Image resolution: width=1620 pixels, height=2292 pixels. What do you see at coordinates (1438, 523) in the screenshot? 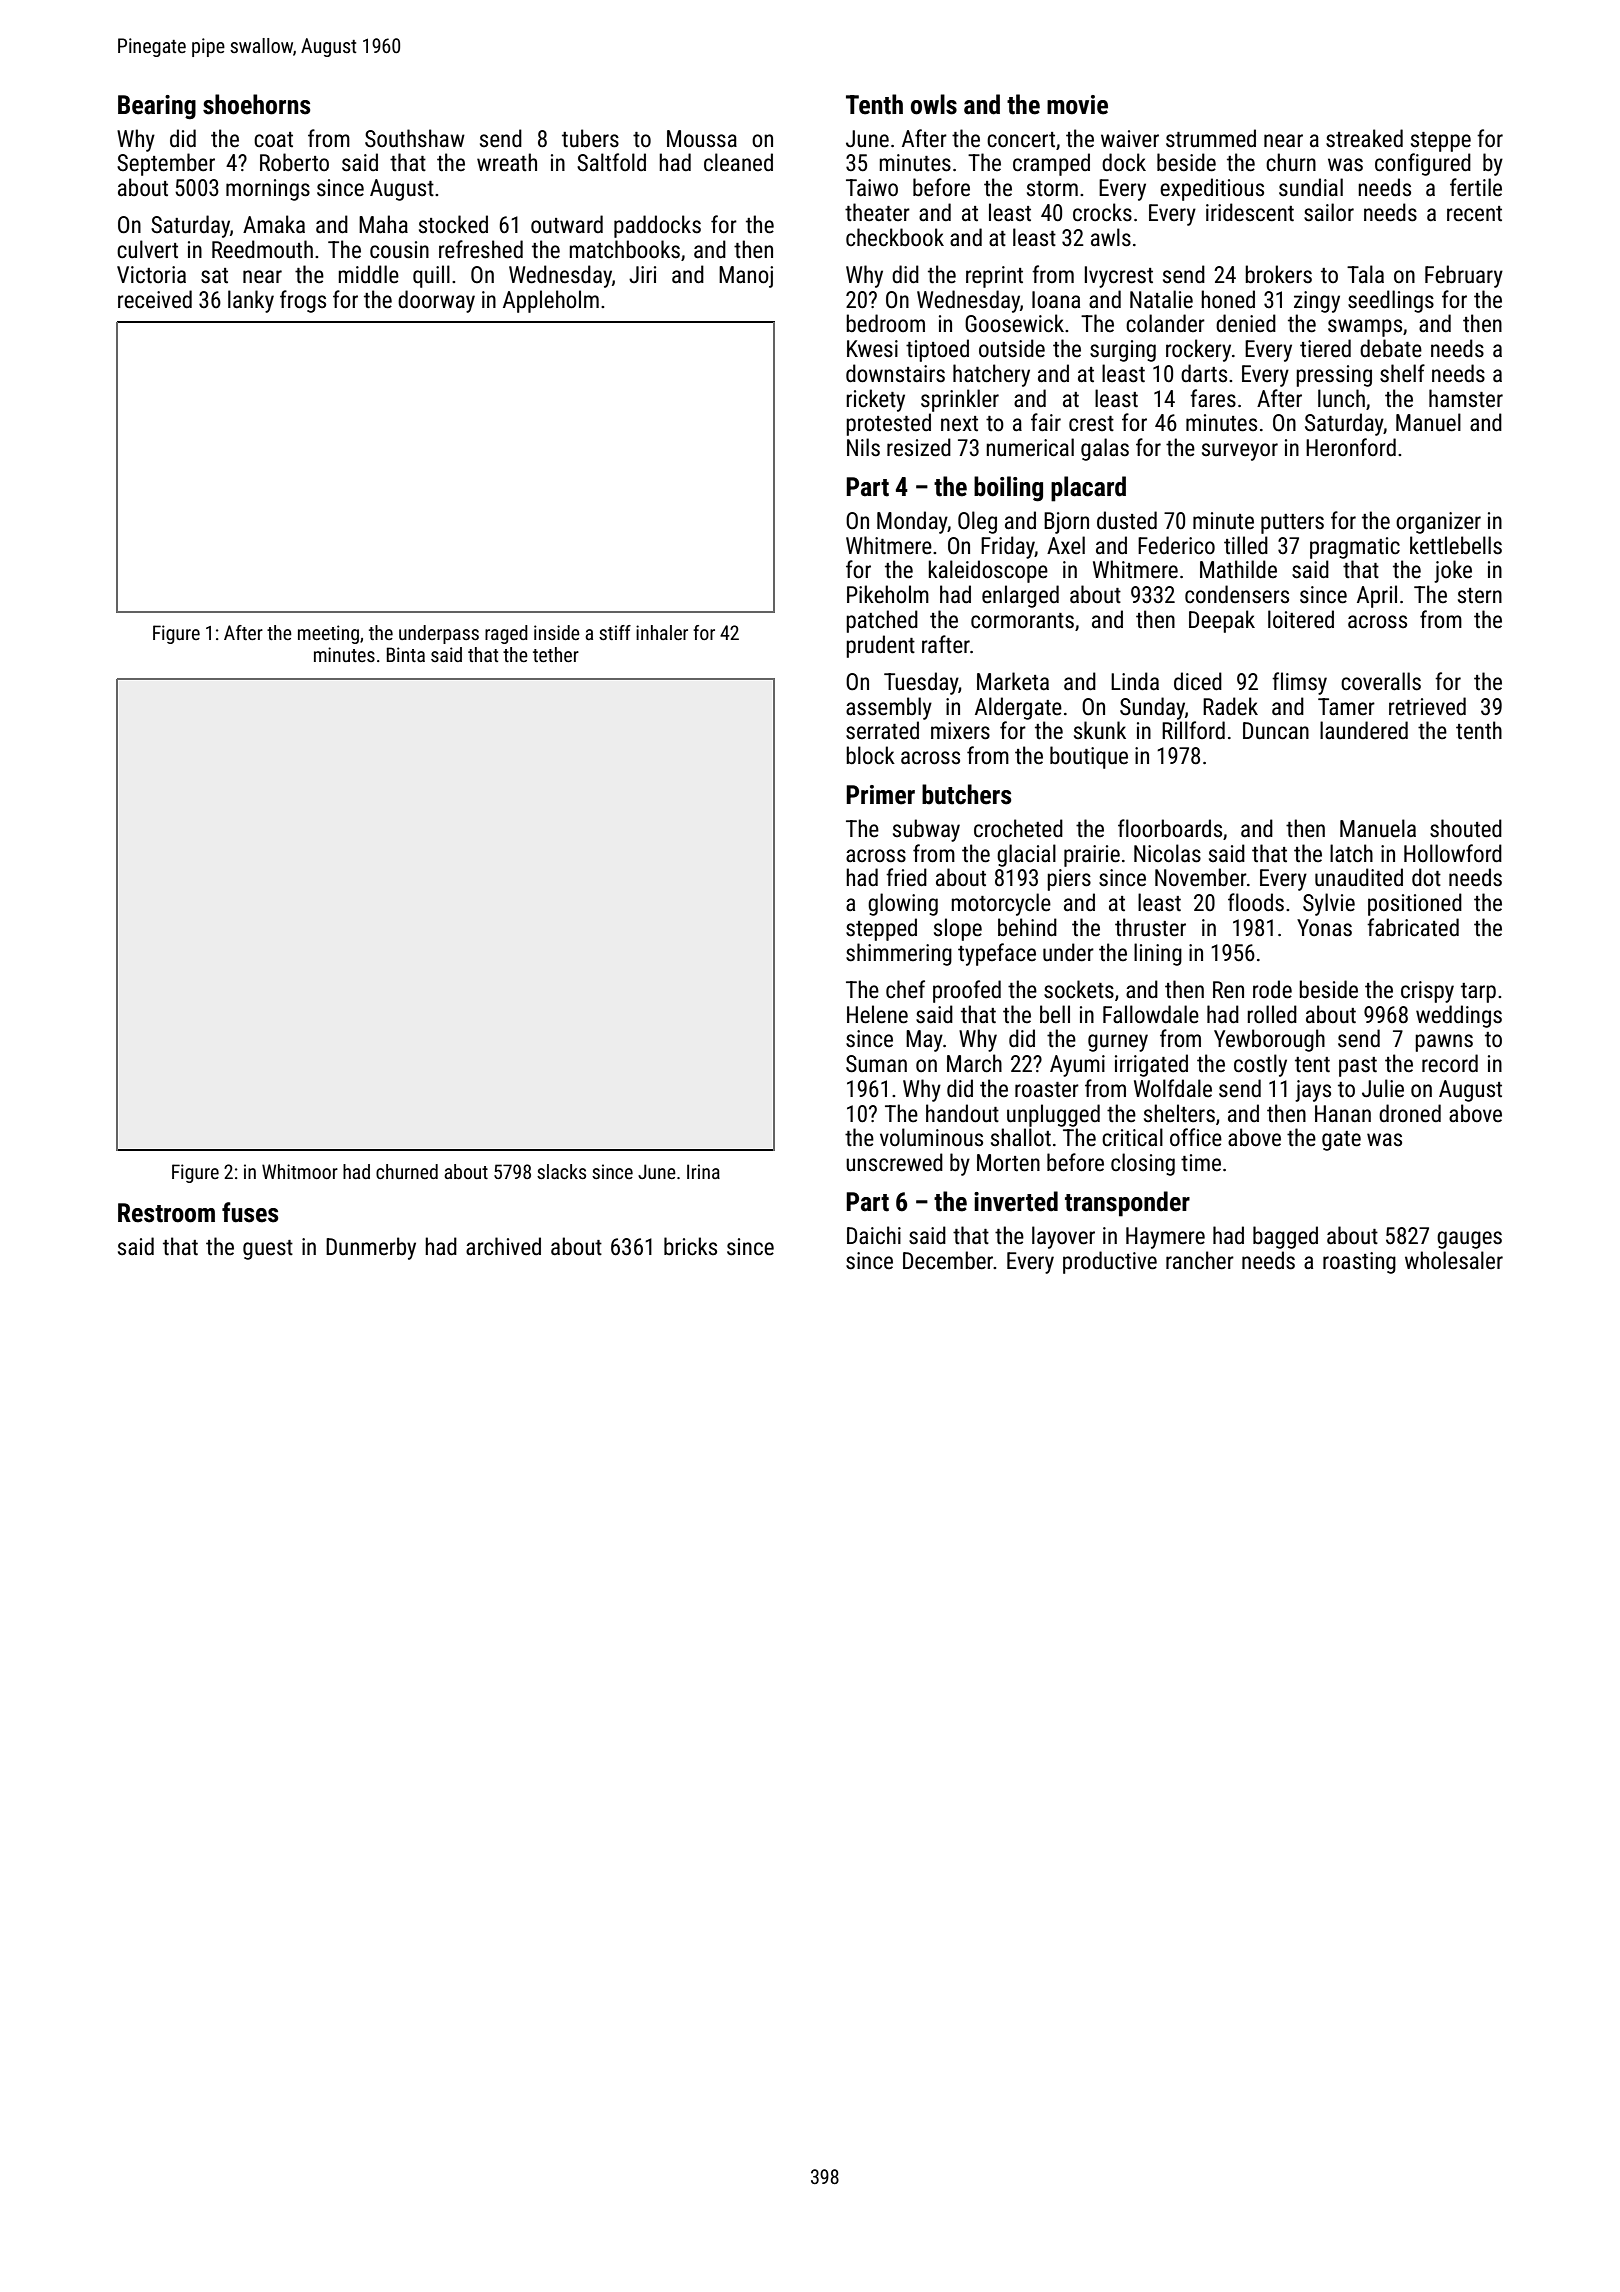
I see `organizer` at bounding box center [1438, 523].
